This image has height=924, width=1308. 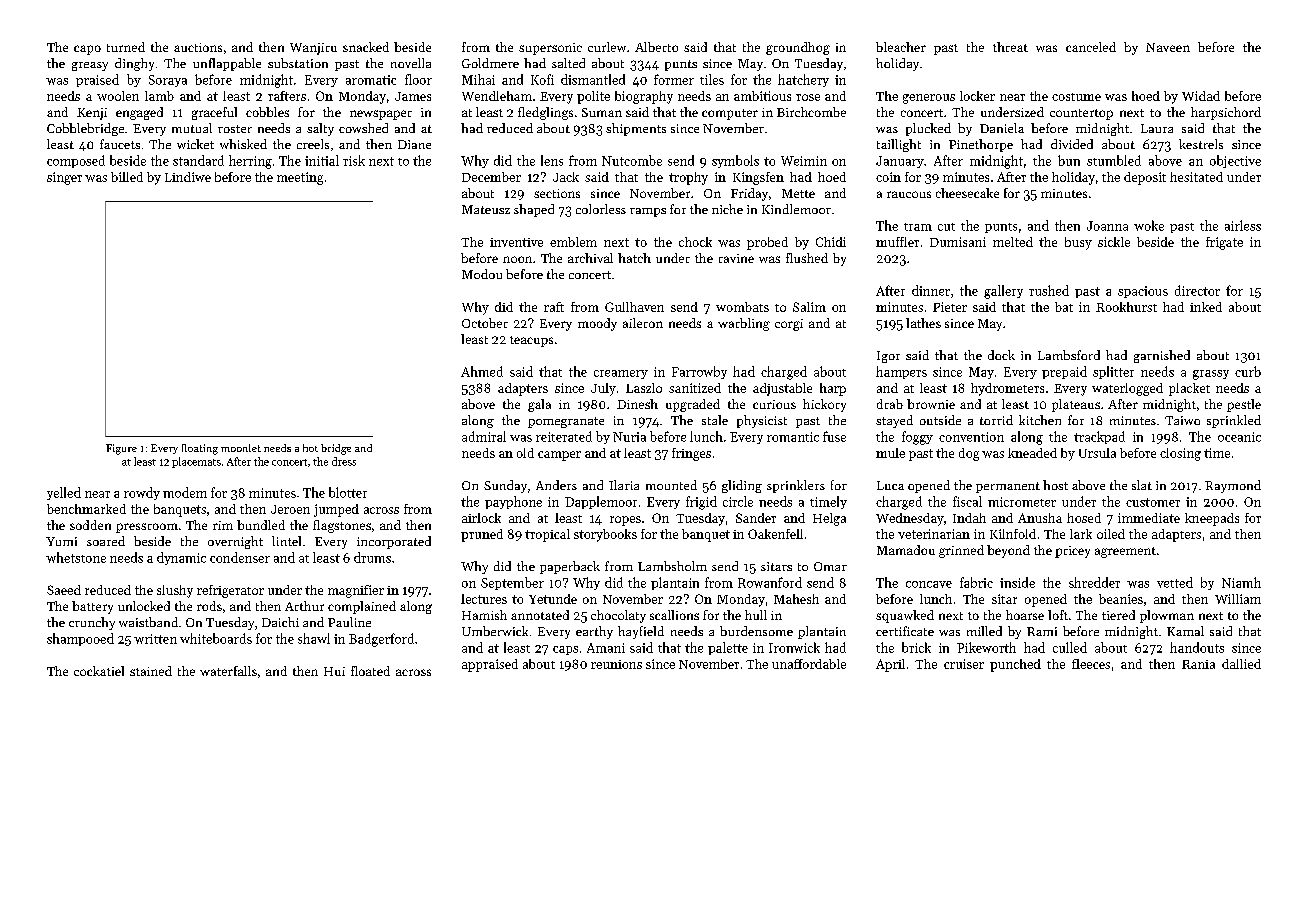 I want to click on deposit, so click(x=1145, y=178).
